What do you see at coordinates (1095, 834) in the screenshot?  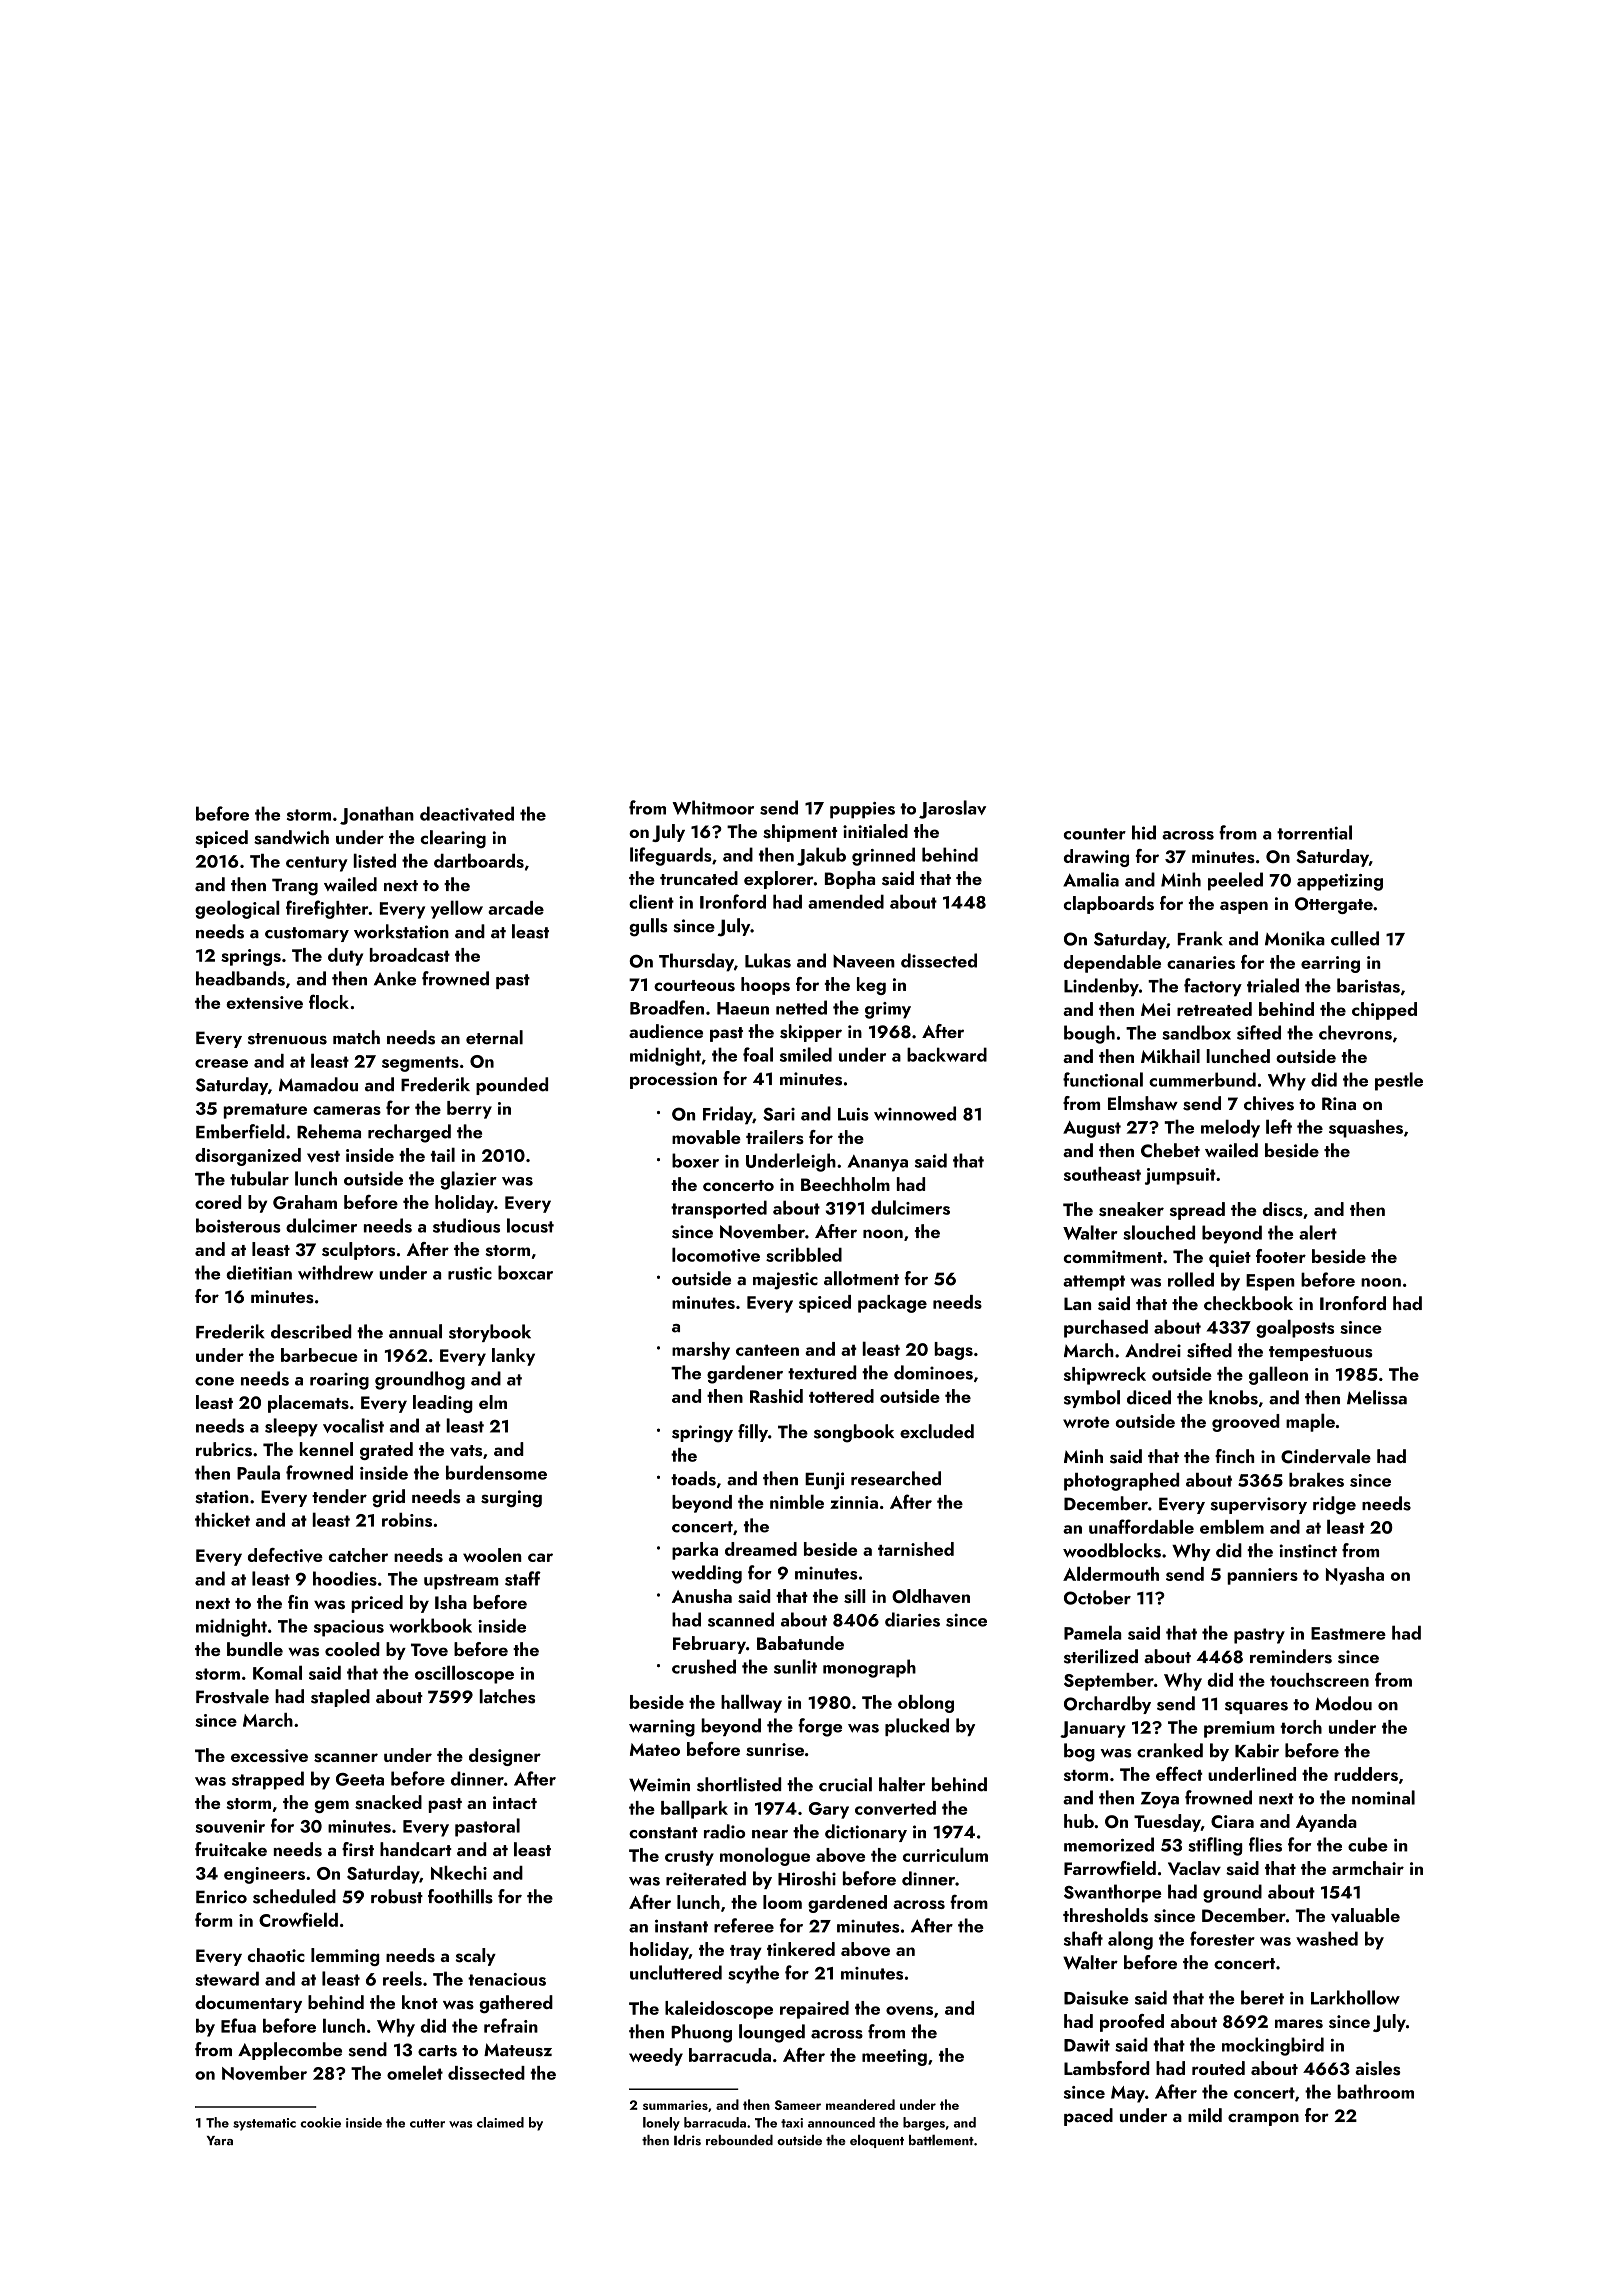 I see `counter` at bounding box center [1095, 834].
